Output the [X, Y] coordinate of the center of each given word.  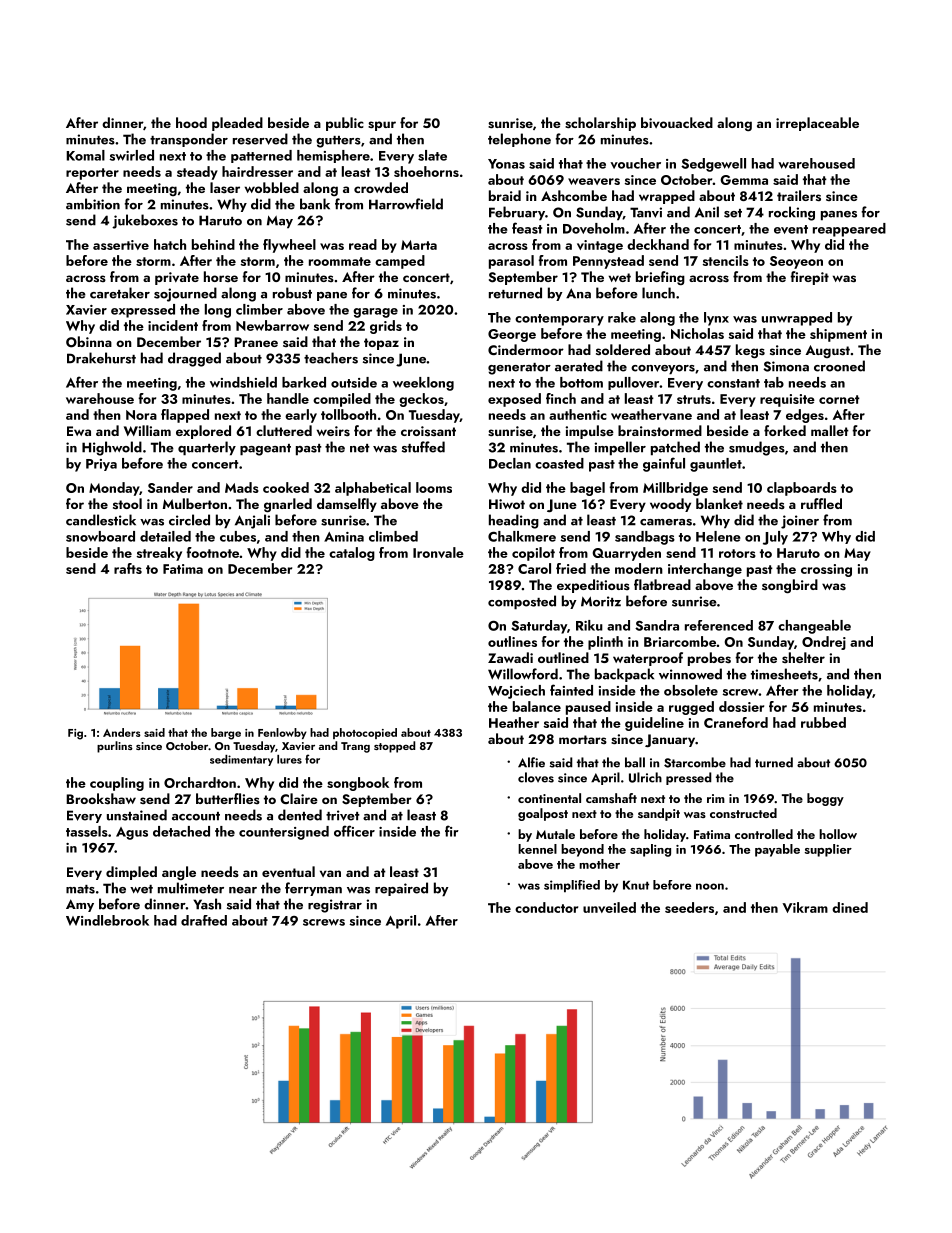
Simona [786, 366]
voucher [635, 163]
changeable [814, 627]
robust [292, 293]
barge [226, 734]
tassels [87, 831]
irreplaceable [817, 124]
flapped [185, 416]
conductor [546, 907]
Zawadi [510, 657]
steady [197, 173]
